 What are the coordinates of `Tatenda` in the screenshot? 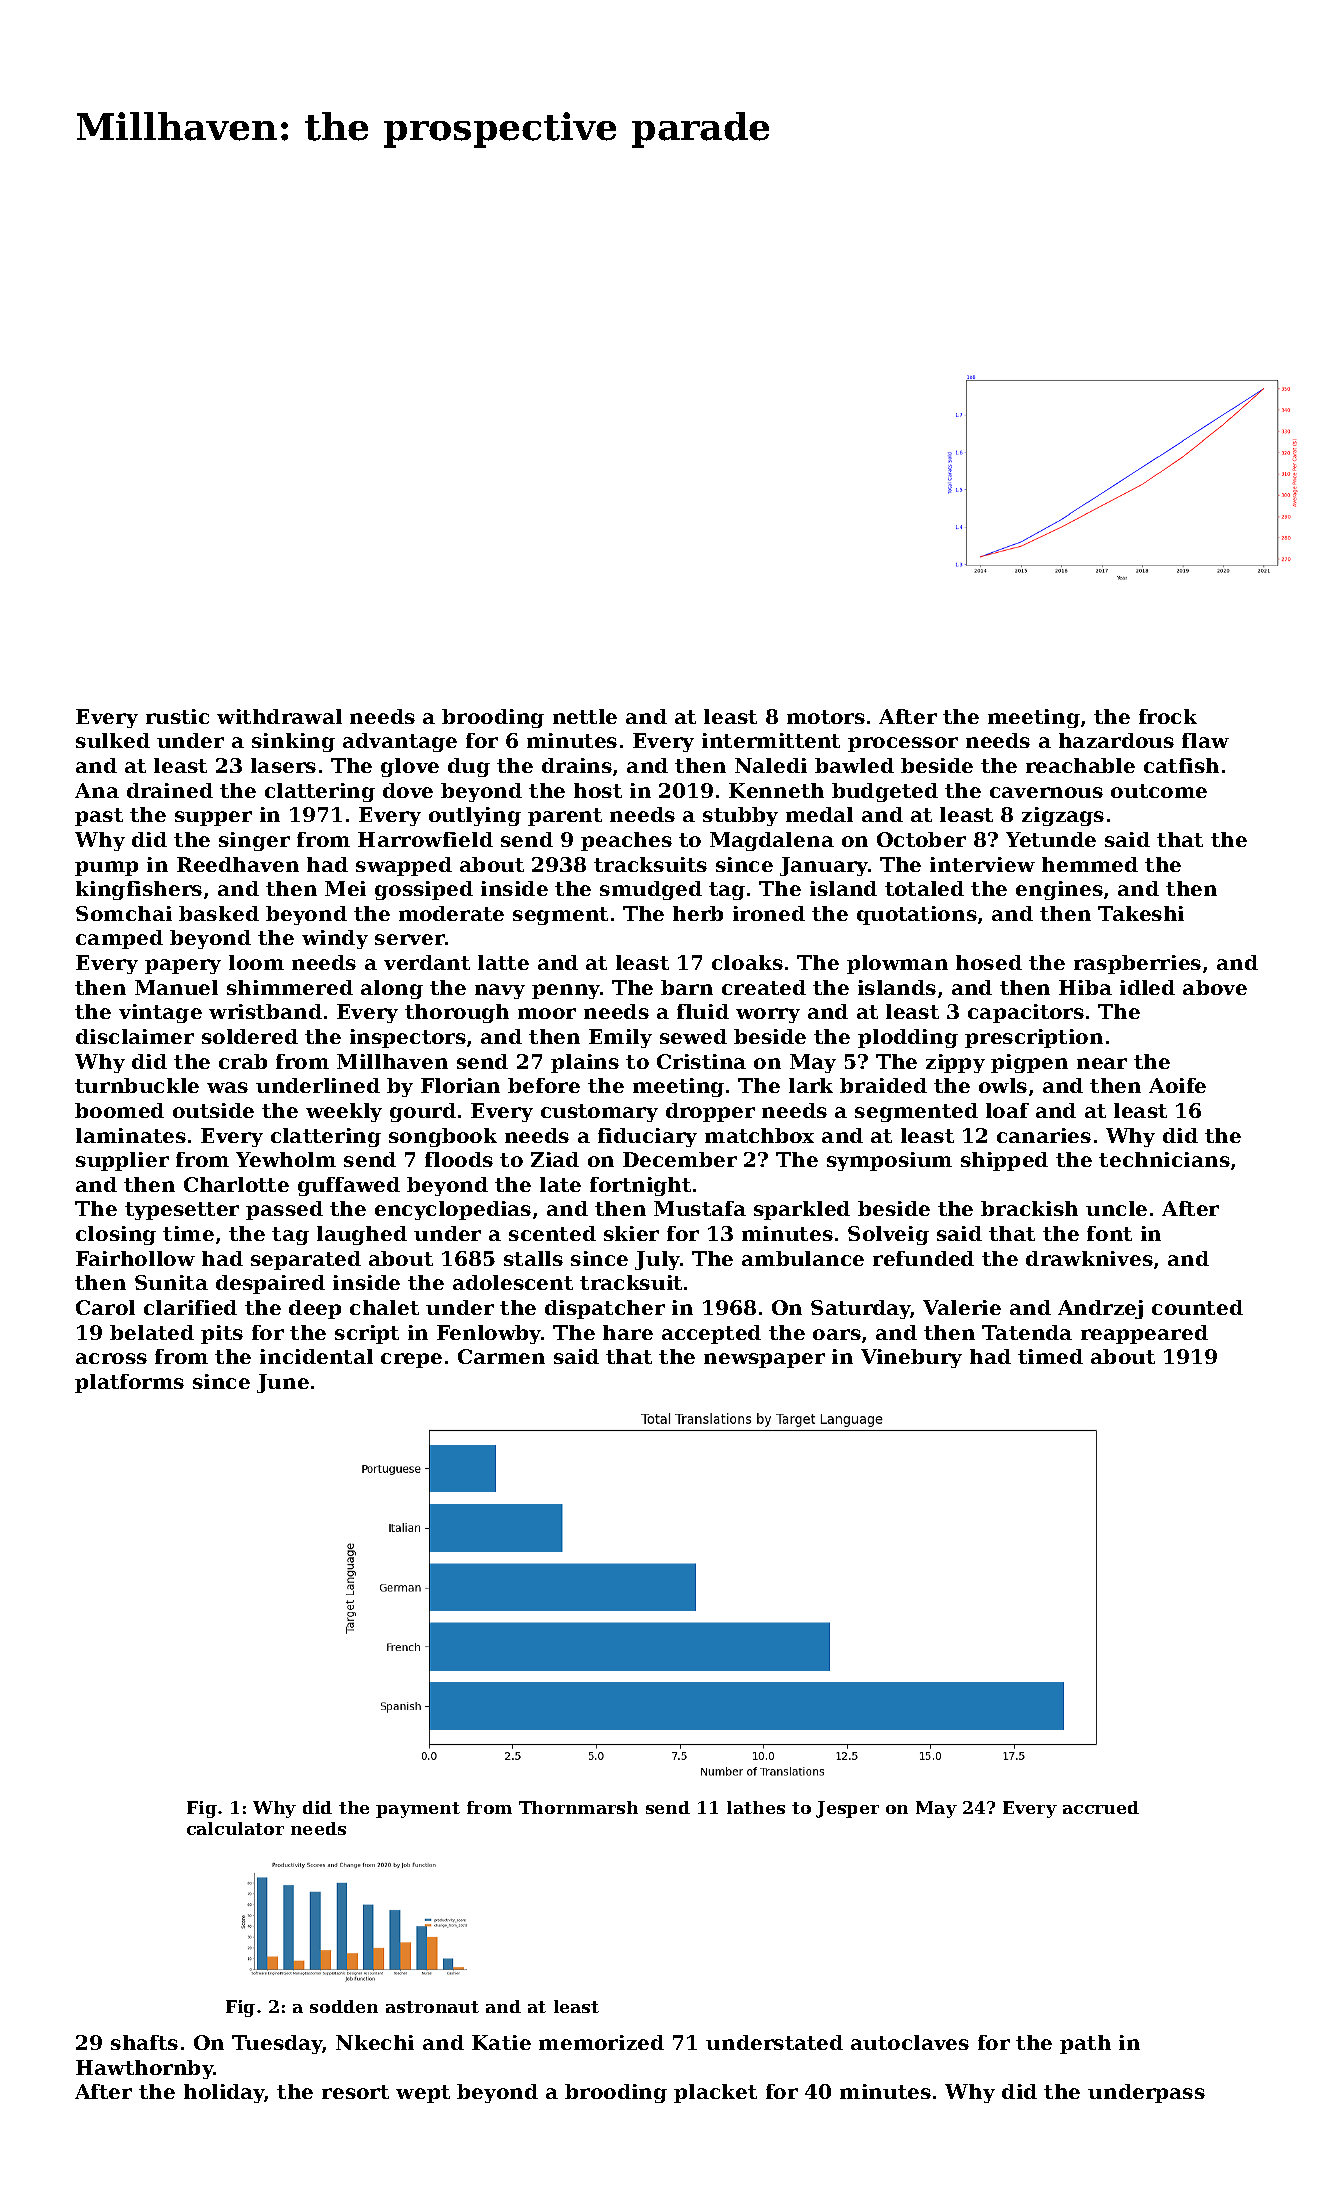 It's located at (1027, 1332).
